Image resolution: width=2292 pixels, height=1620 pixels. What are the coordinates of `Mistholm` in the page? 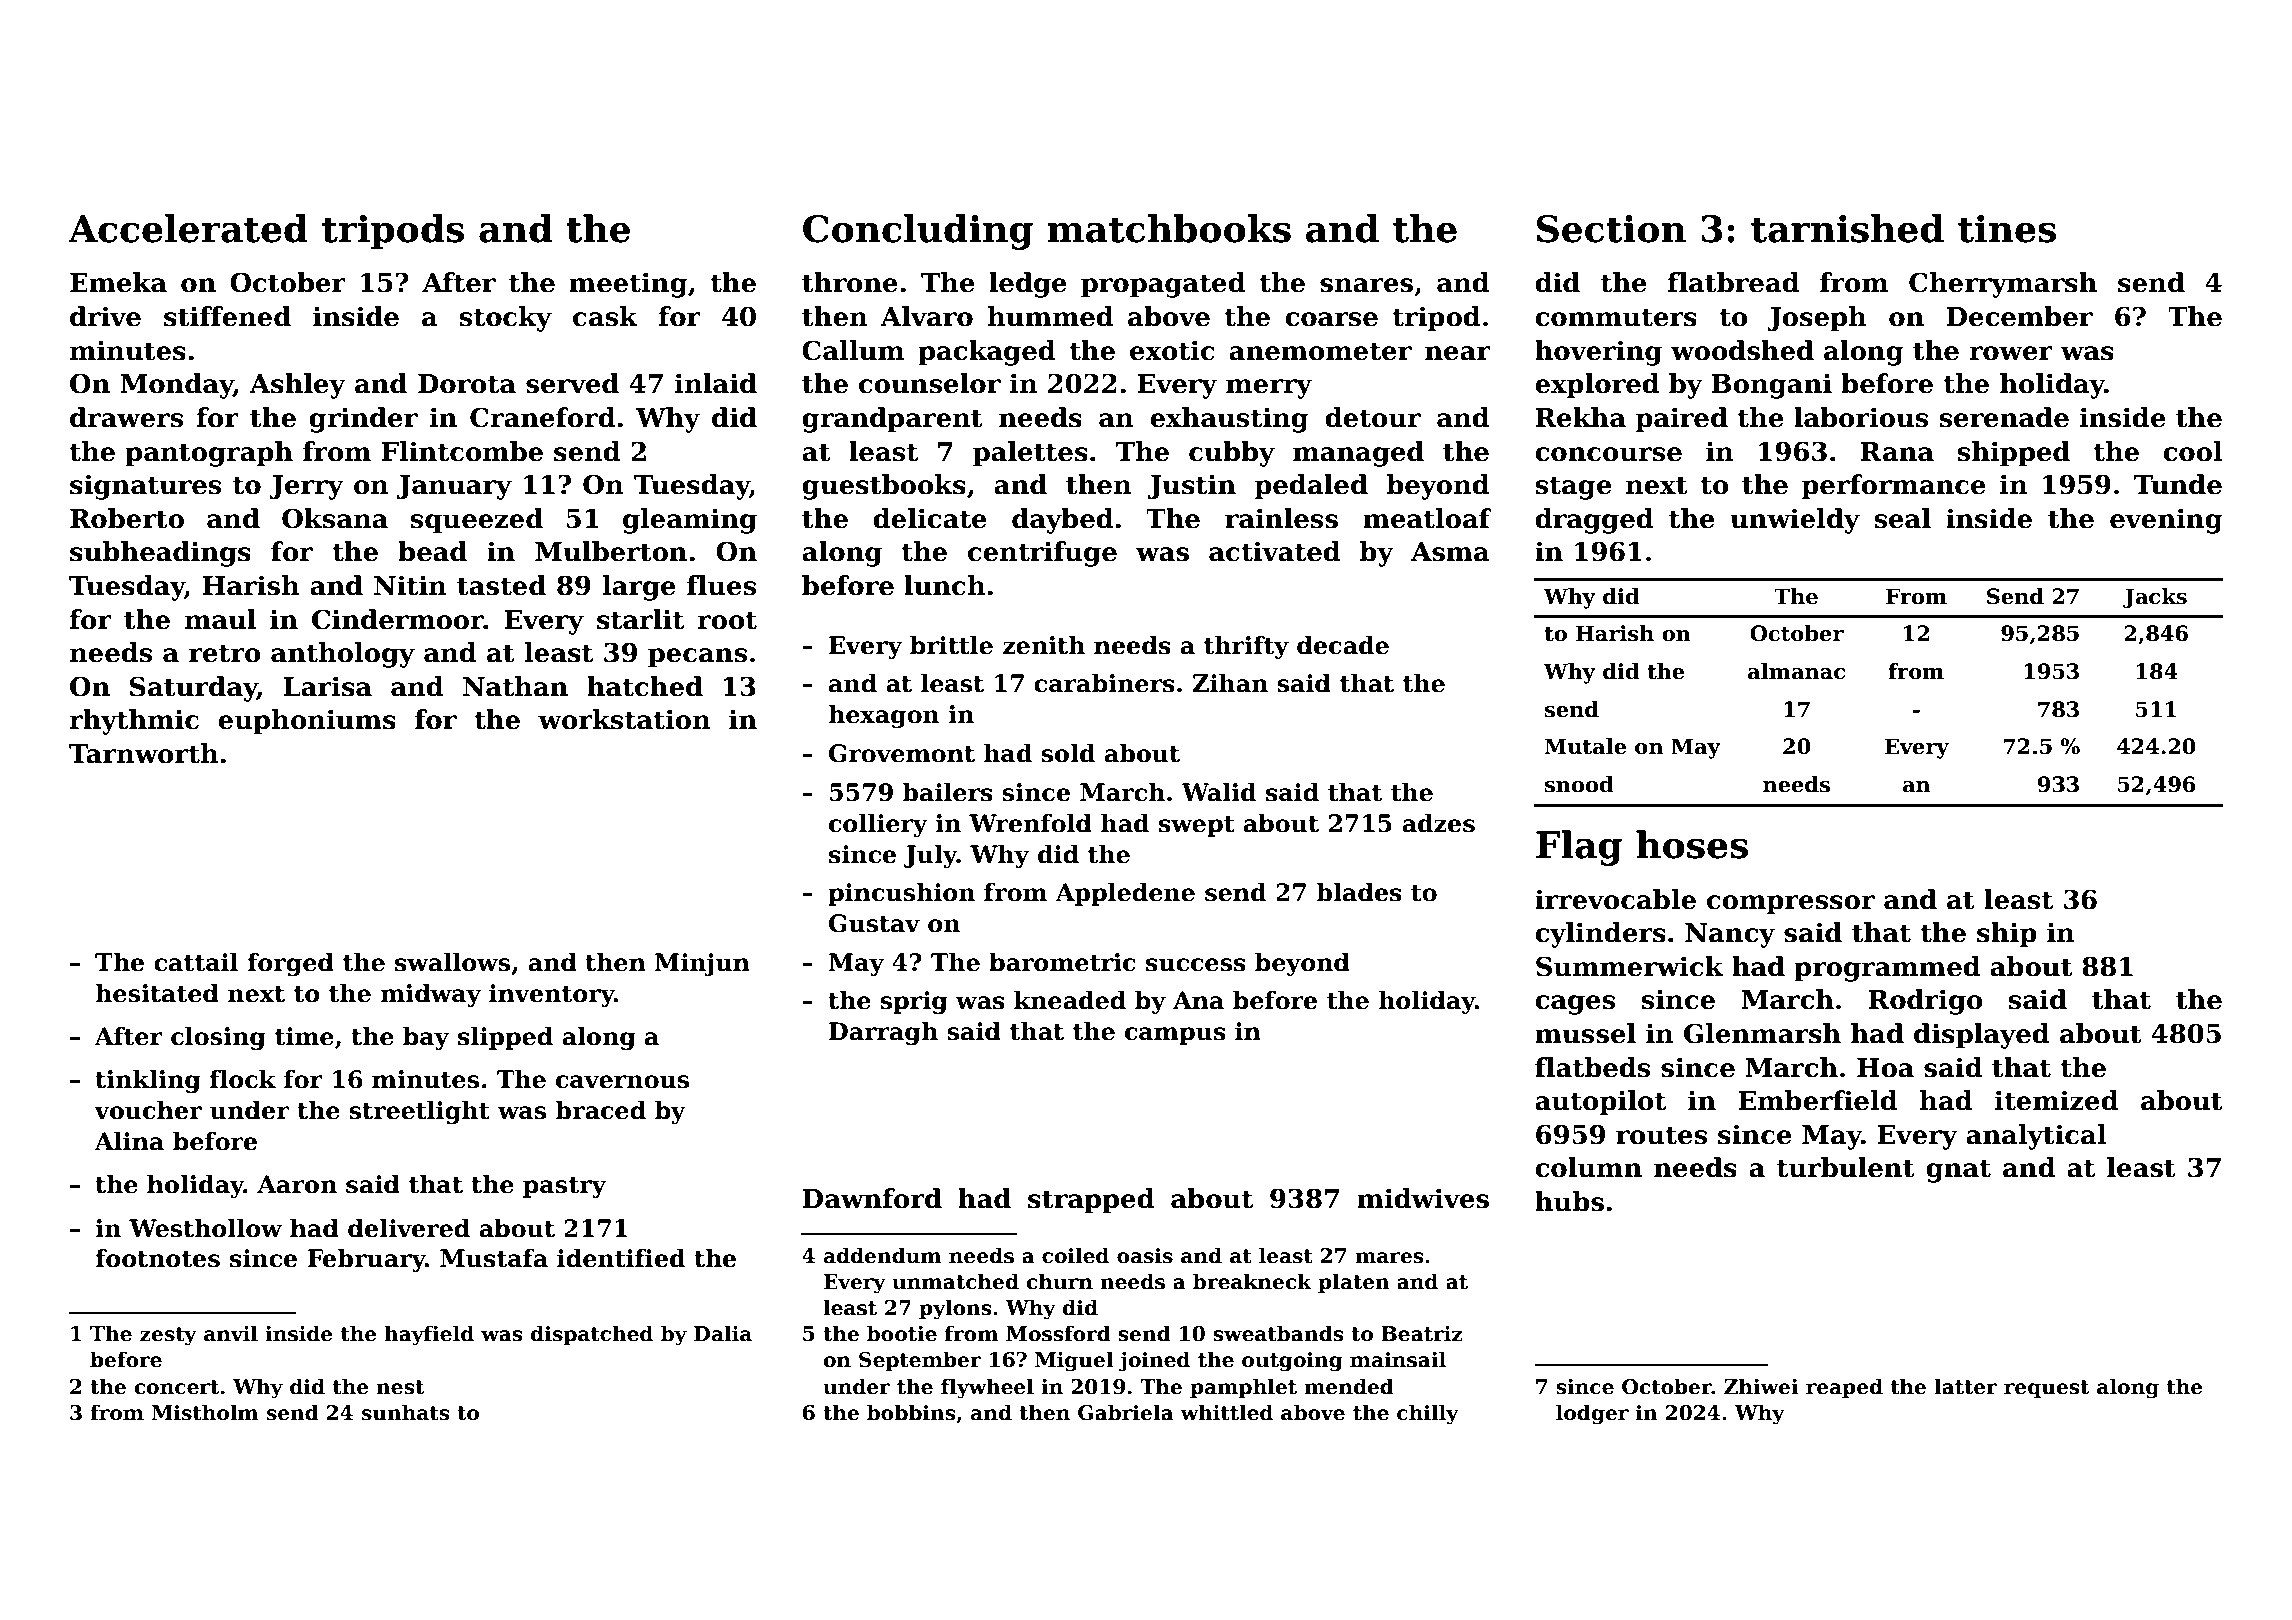 It's located at (205, 1412).
